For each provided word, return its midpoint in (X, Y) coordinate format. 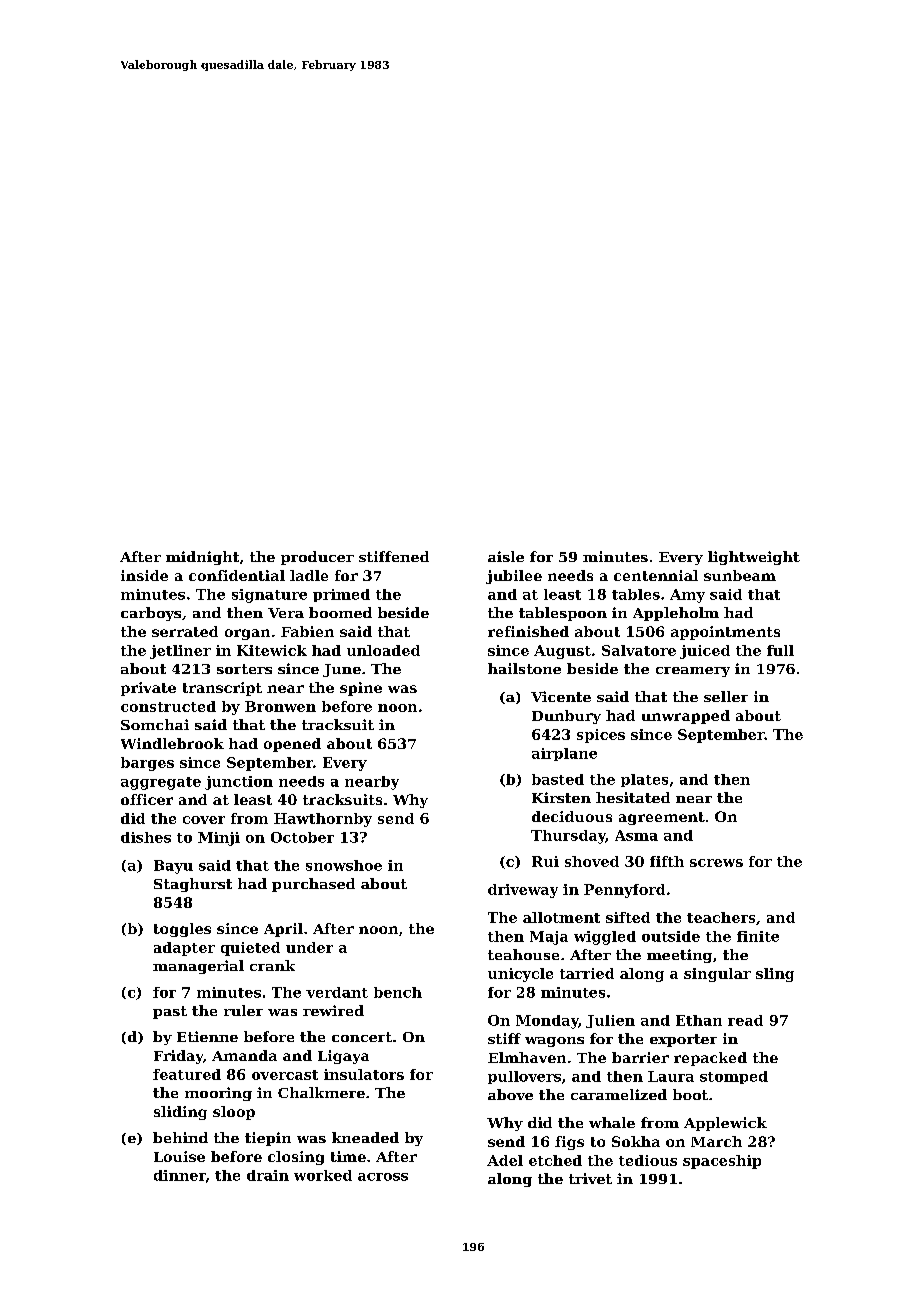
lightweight (754, 558)
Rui (545, 861)
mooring (218, 1094)
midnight (202, 558)
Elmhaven (527, 1057)
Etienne (207, 1036)
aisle (506, 556)
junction (239, 783)
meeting (679, 956)
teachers (721, 917)
